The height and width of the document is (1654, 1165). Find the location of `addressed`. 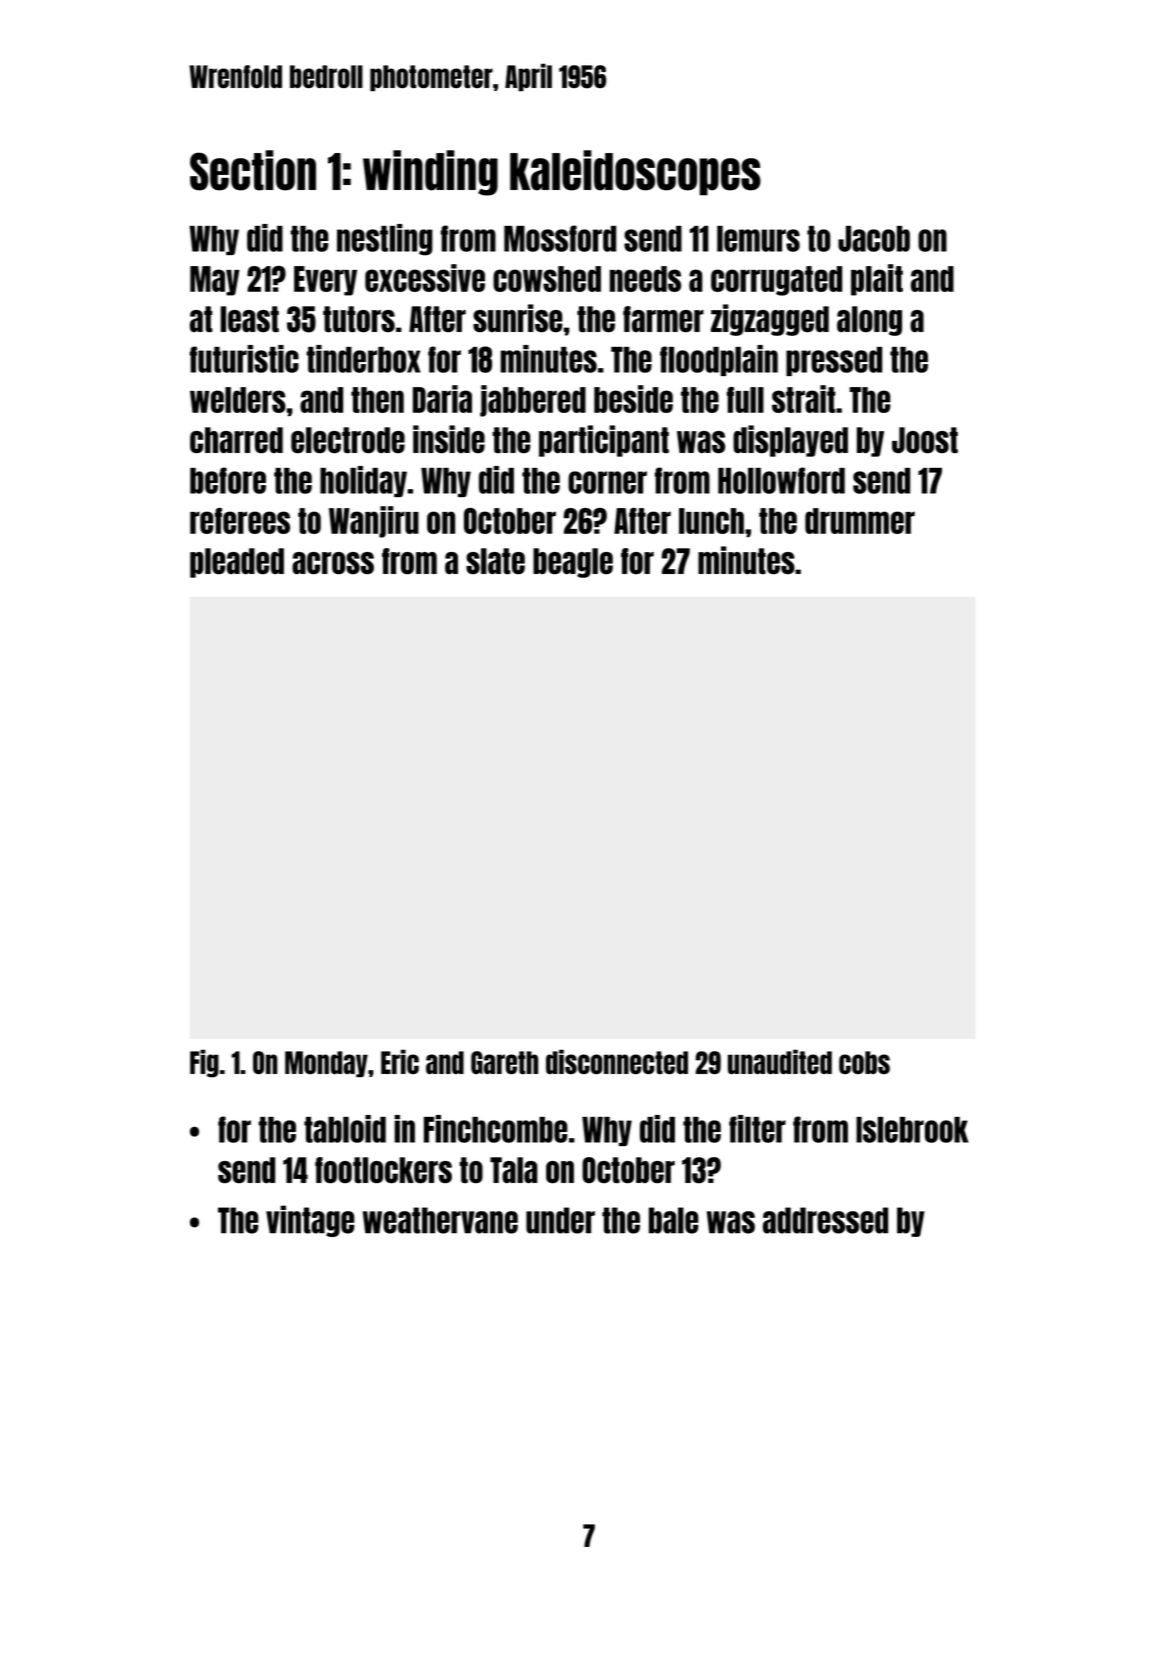

addressed is located at coordinates (825, 1220).
